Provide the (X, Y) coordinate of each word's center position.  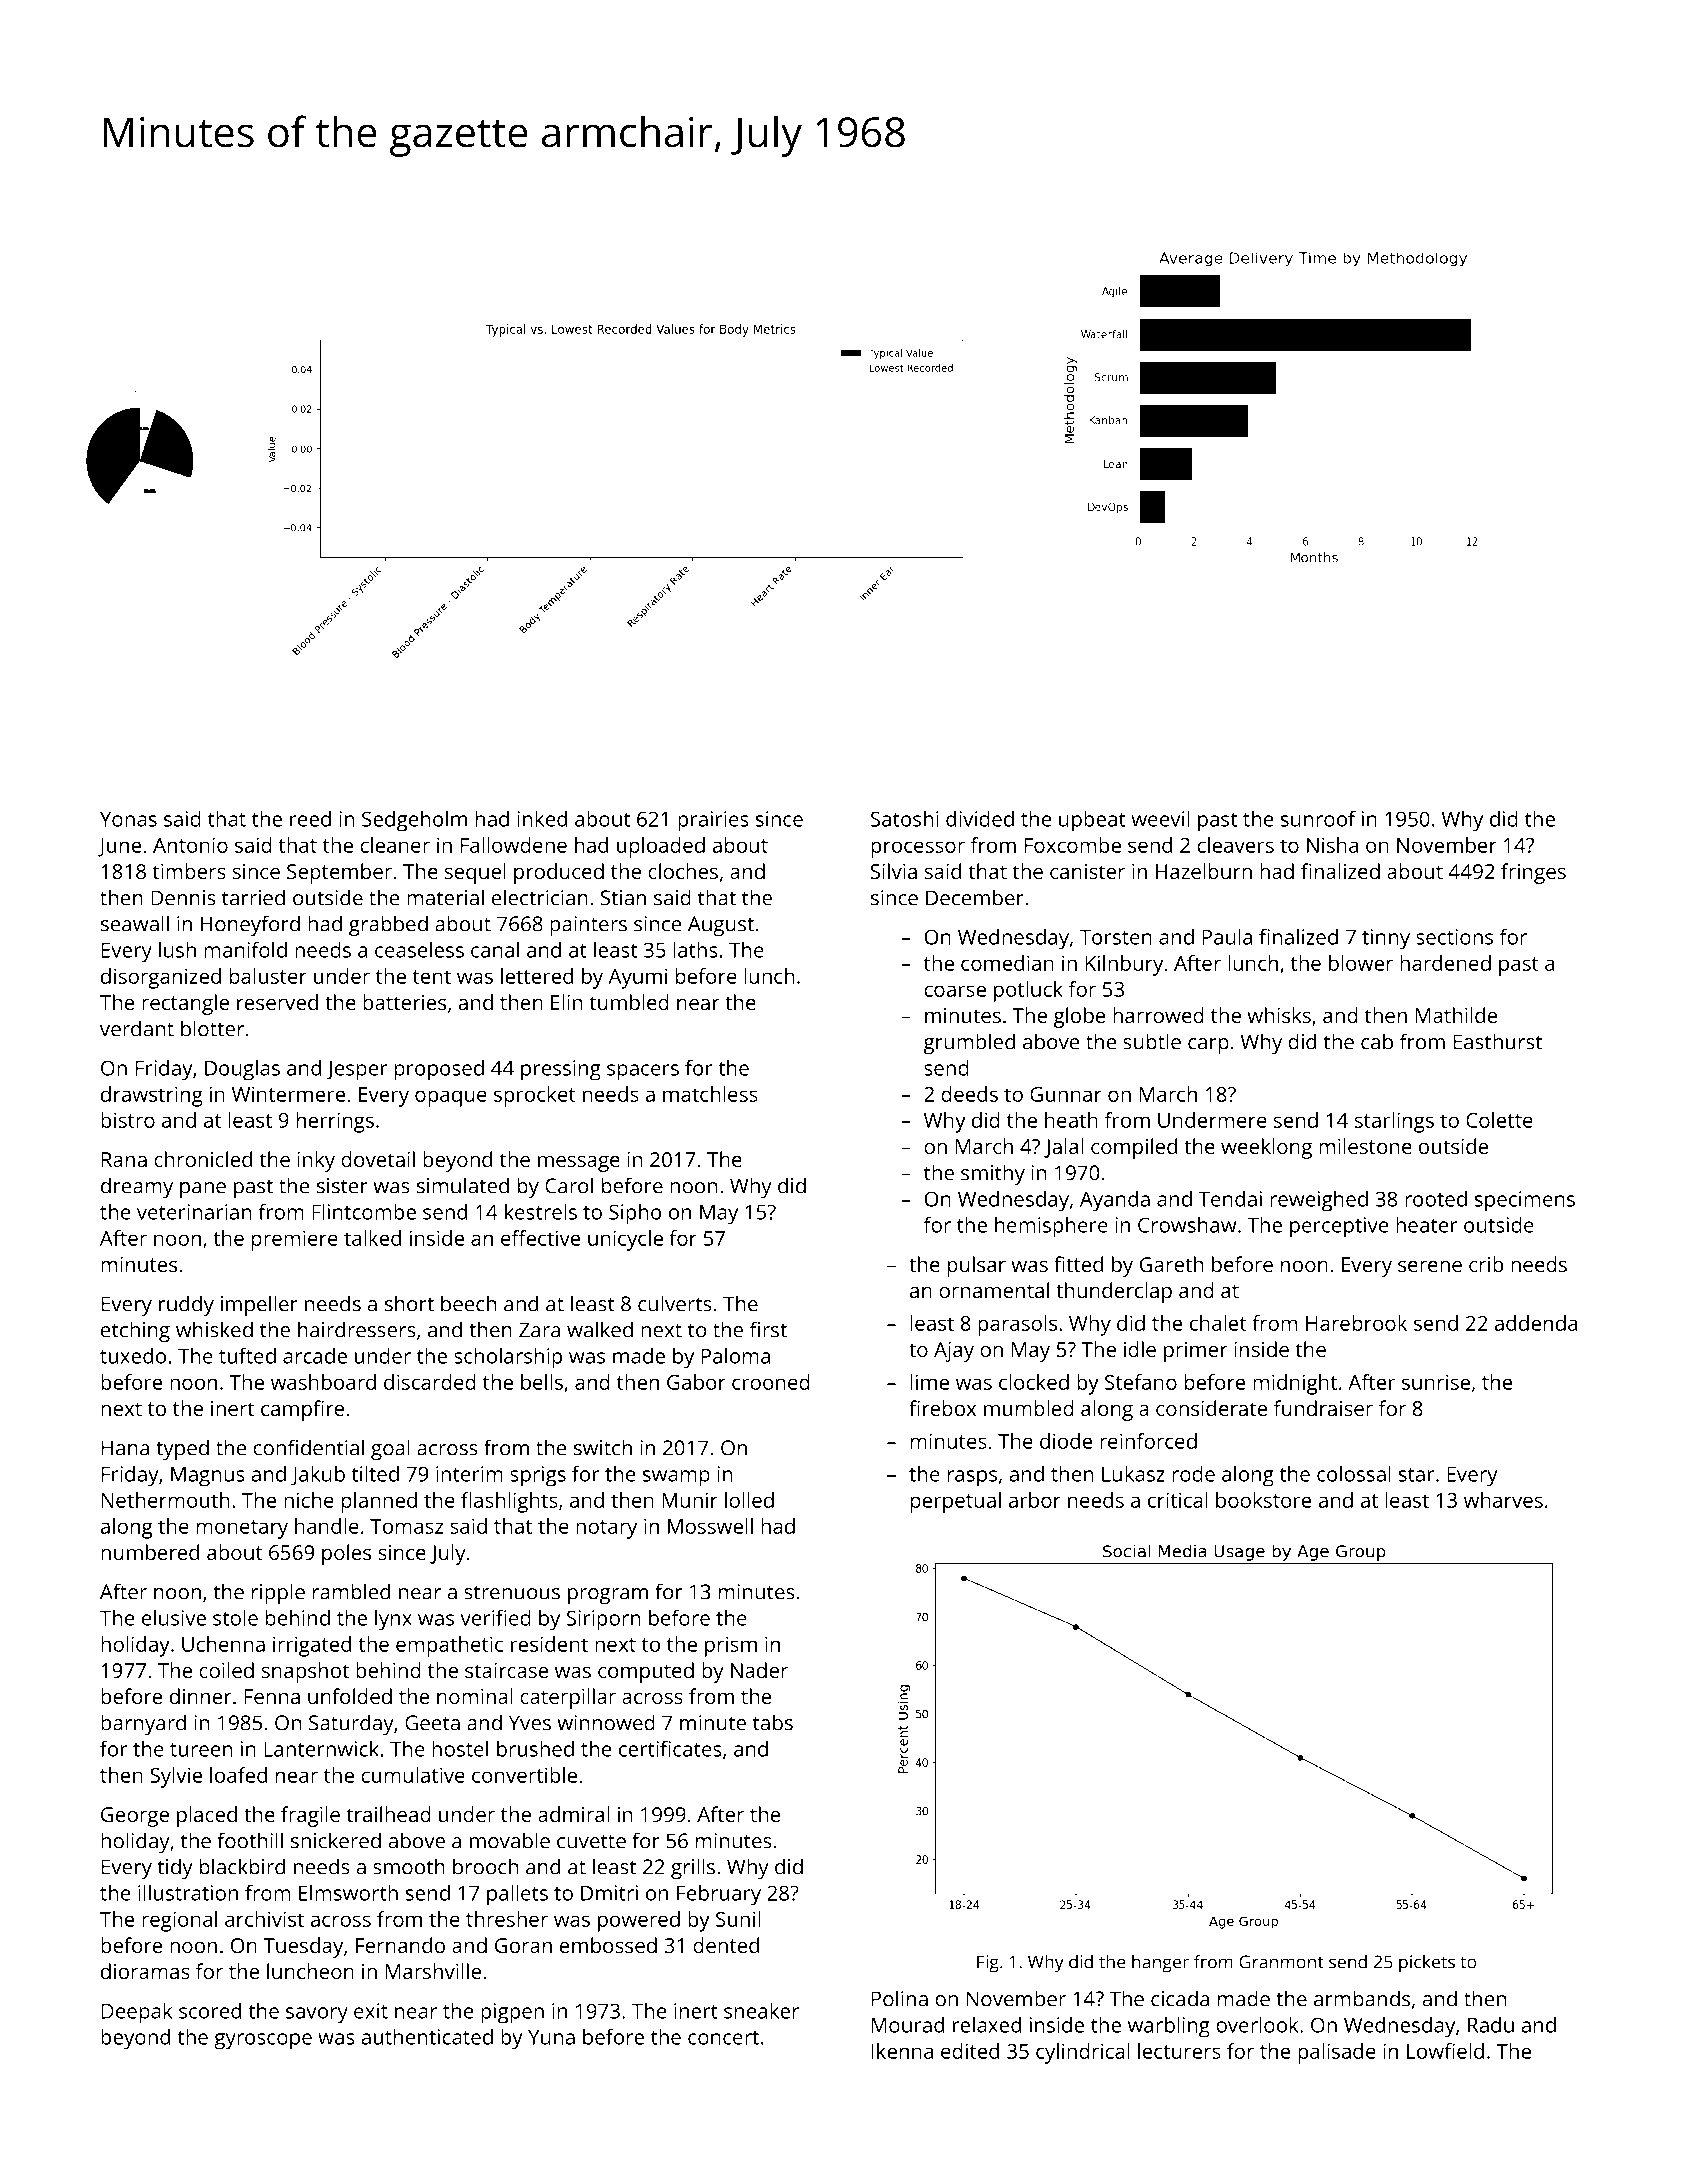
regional (179, 1921)
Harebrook (1356, 1323)
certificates (670, 1749)
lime (930, 1382)
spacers (643, 1072)
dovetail (378, 1159)
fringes (1533, 873)
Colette (1499, 1120)
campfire (302, 1410)
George (135, 1817)
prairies (713, 821)
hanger (1160, 1964)
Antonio (190, 845)
